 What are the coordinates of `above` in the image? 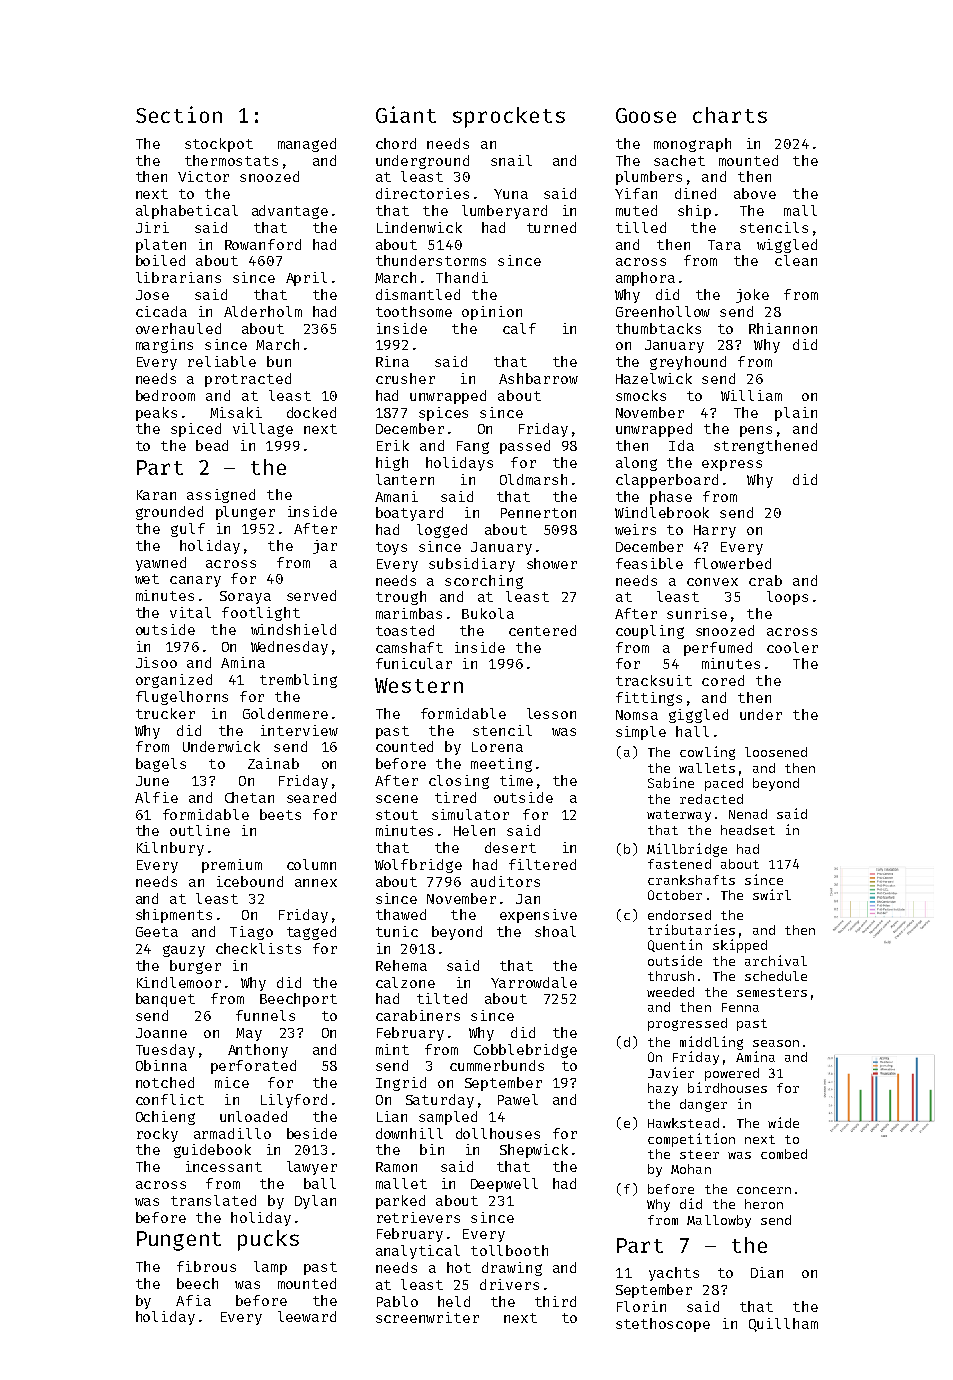 It's located at (755, 193).
